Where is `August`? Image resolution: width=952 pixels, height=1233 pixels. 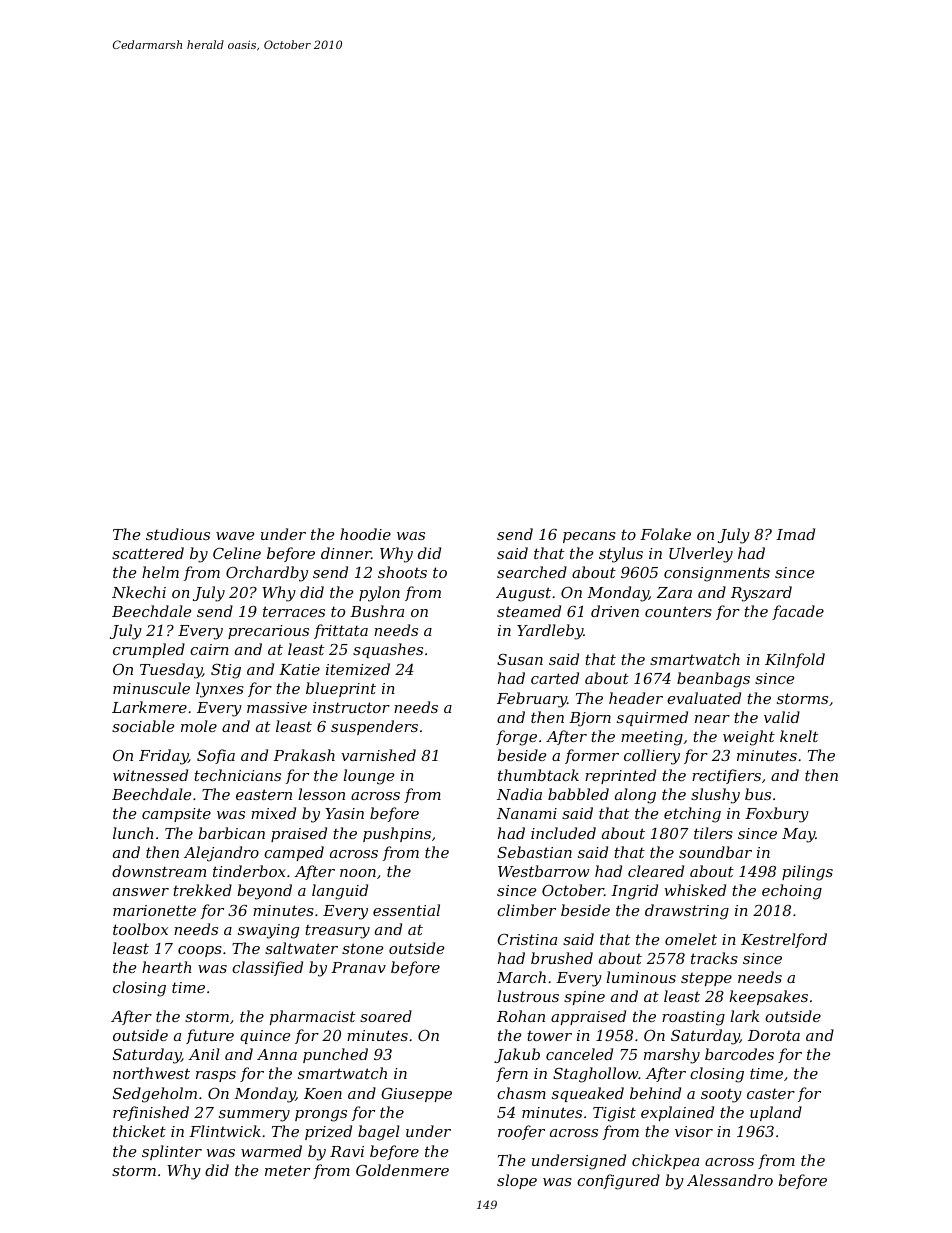 August is located at coordinates (523, 594).
